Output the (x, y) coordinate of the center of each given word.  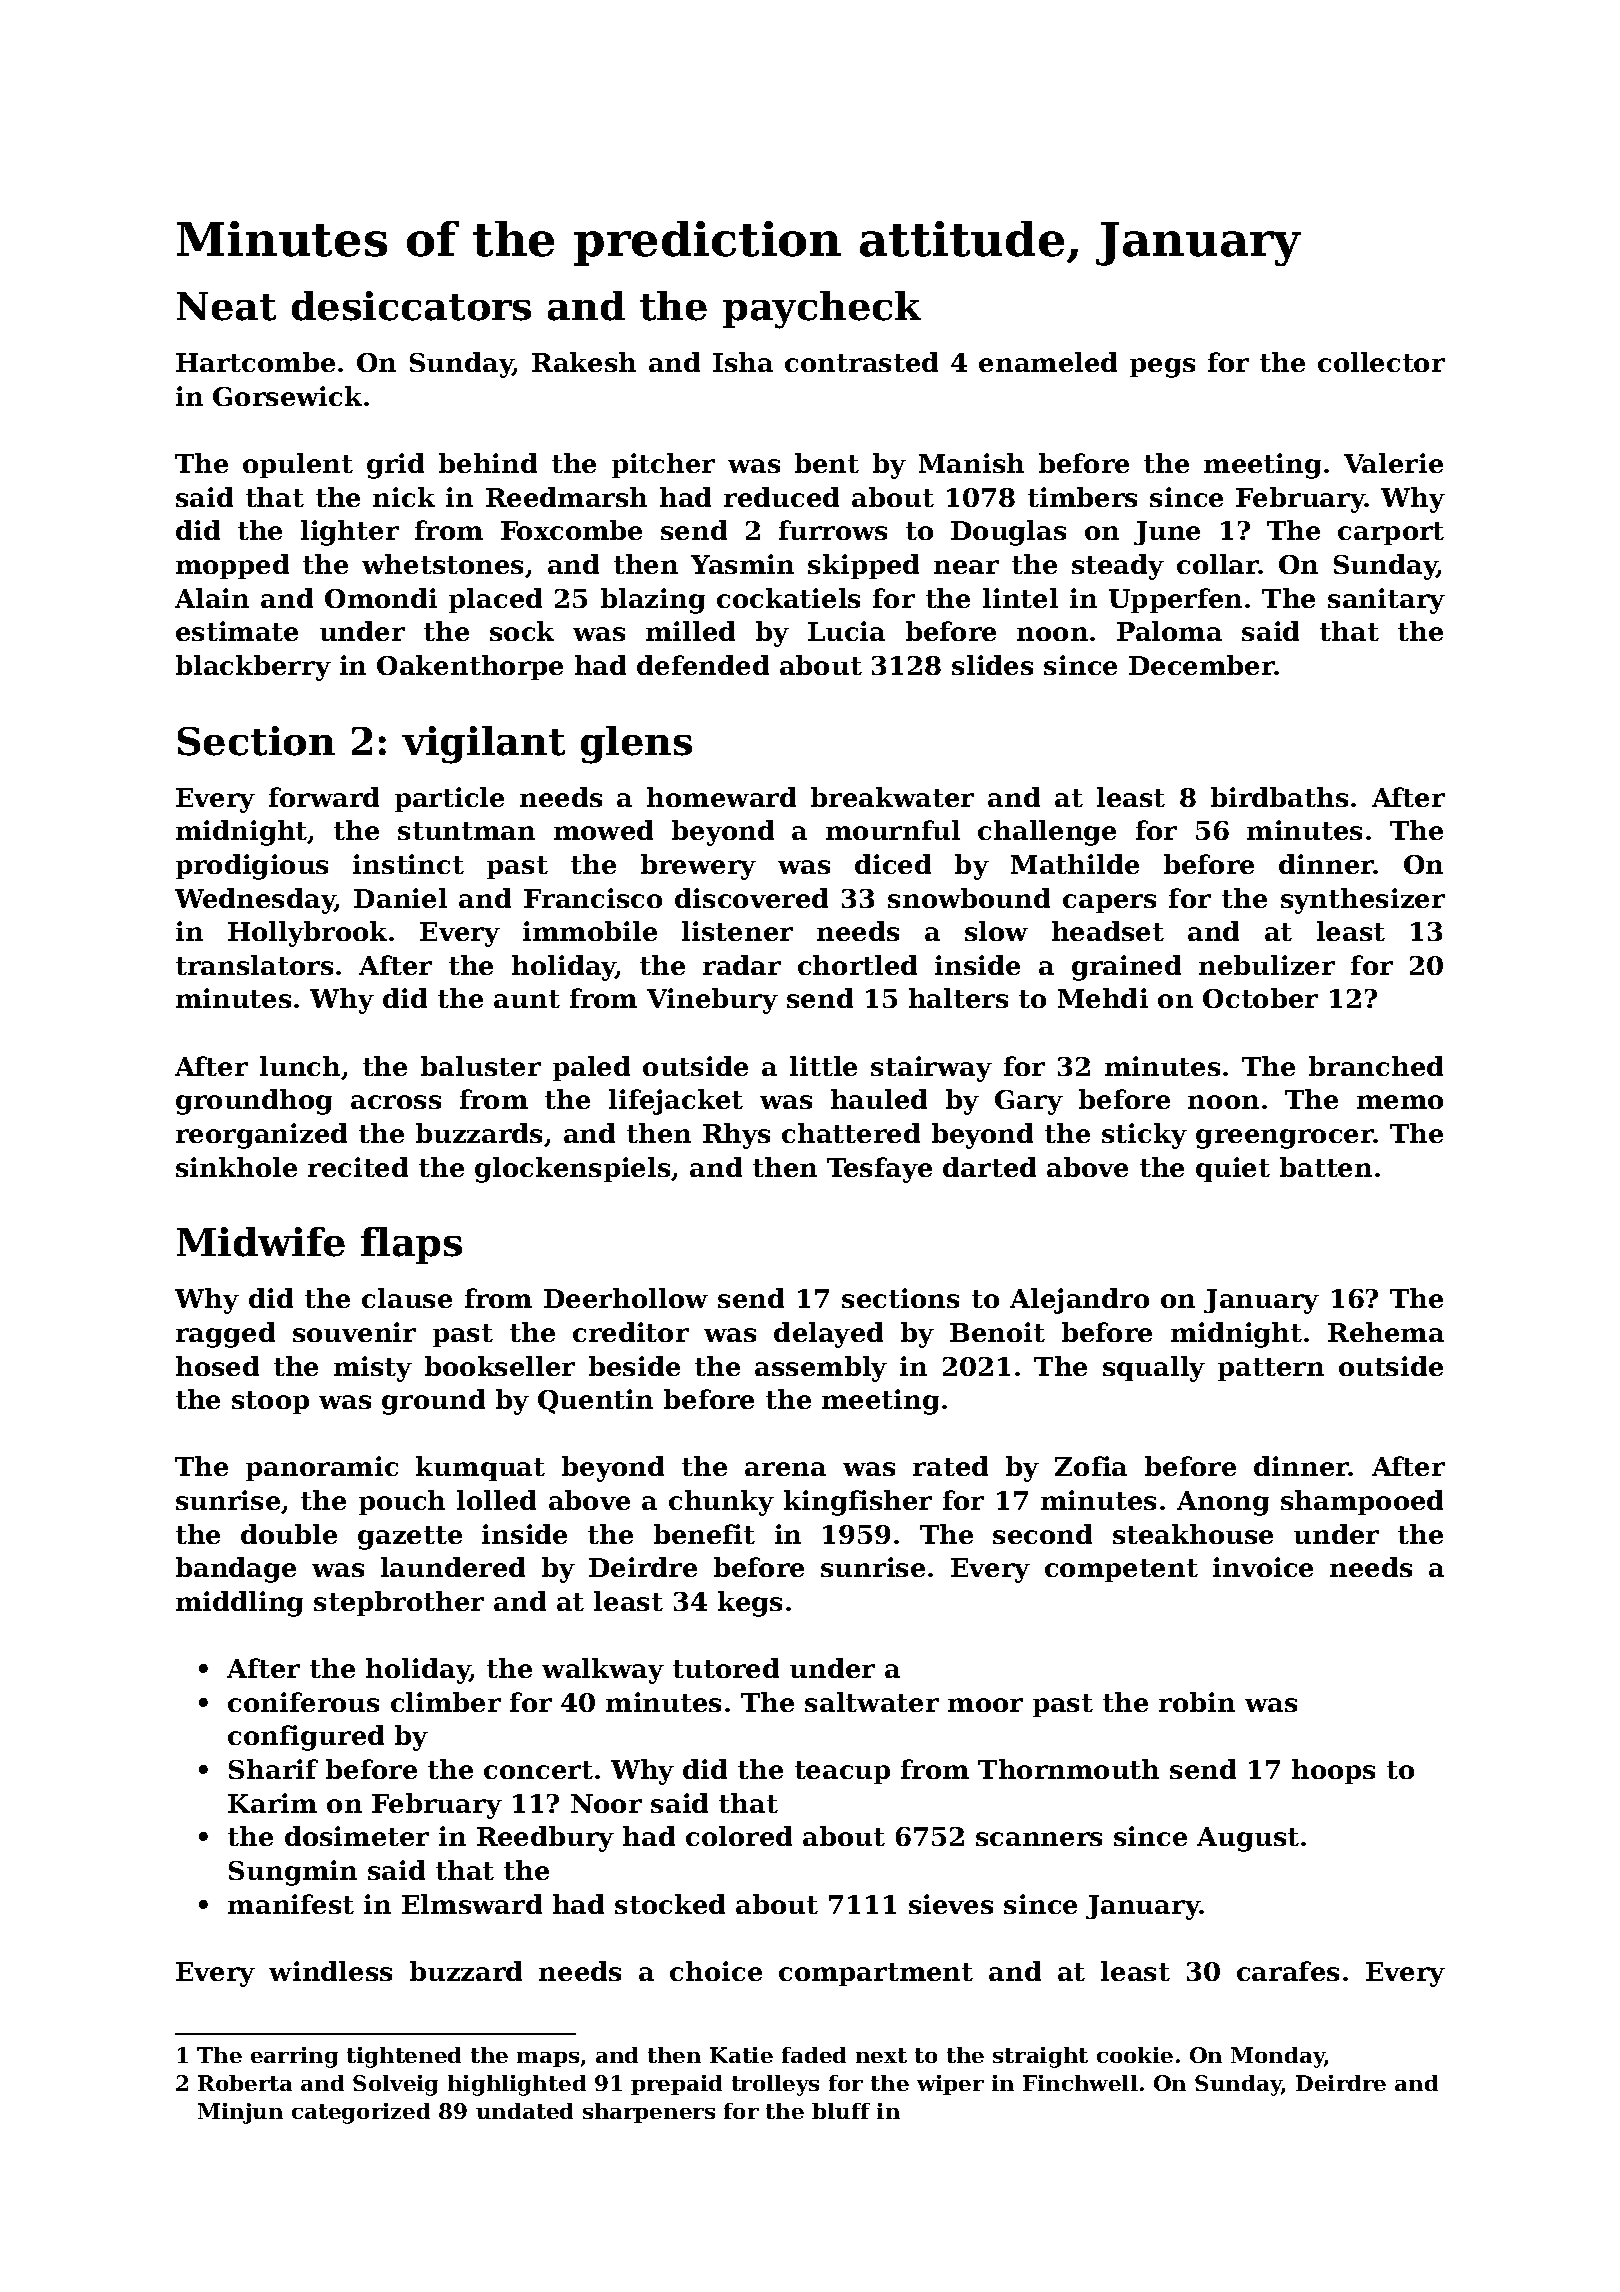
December (1202, 665)
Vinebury (712, 1001)
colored (739, 1836)
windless (330, 1971)
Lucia (846, 631)
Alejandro (1079, 1301)
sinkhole (236, 1167)
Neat (226, 306)
